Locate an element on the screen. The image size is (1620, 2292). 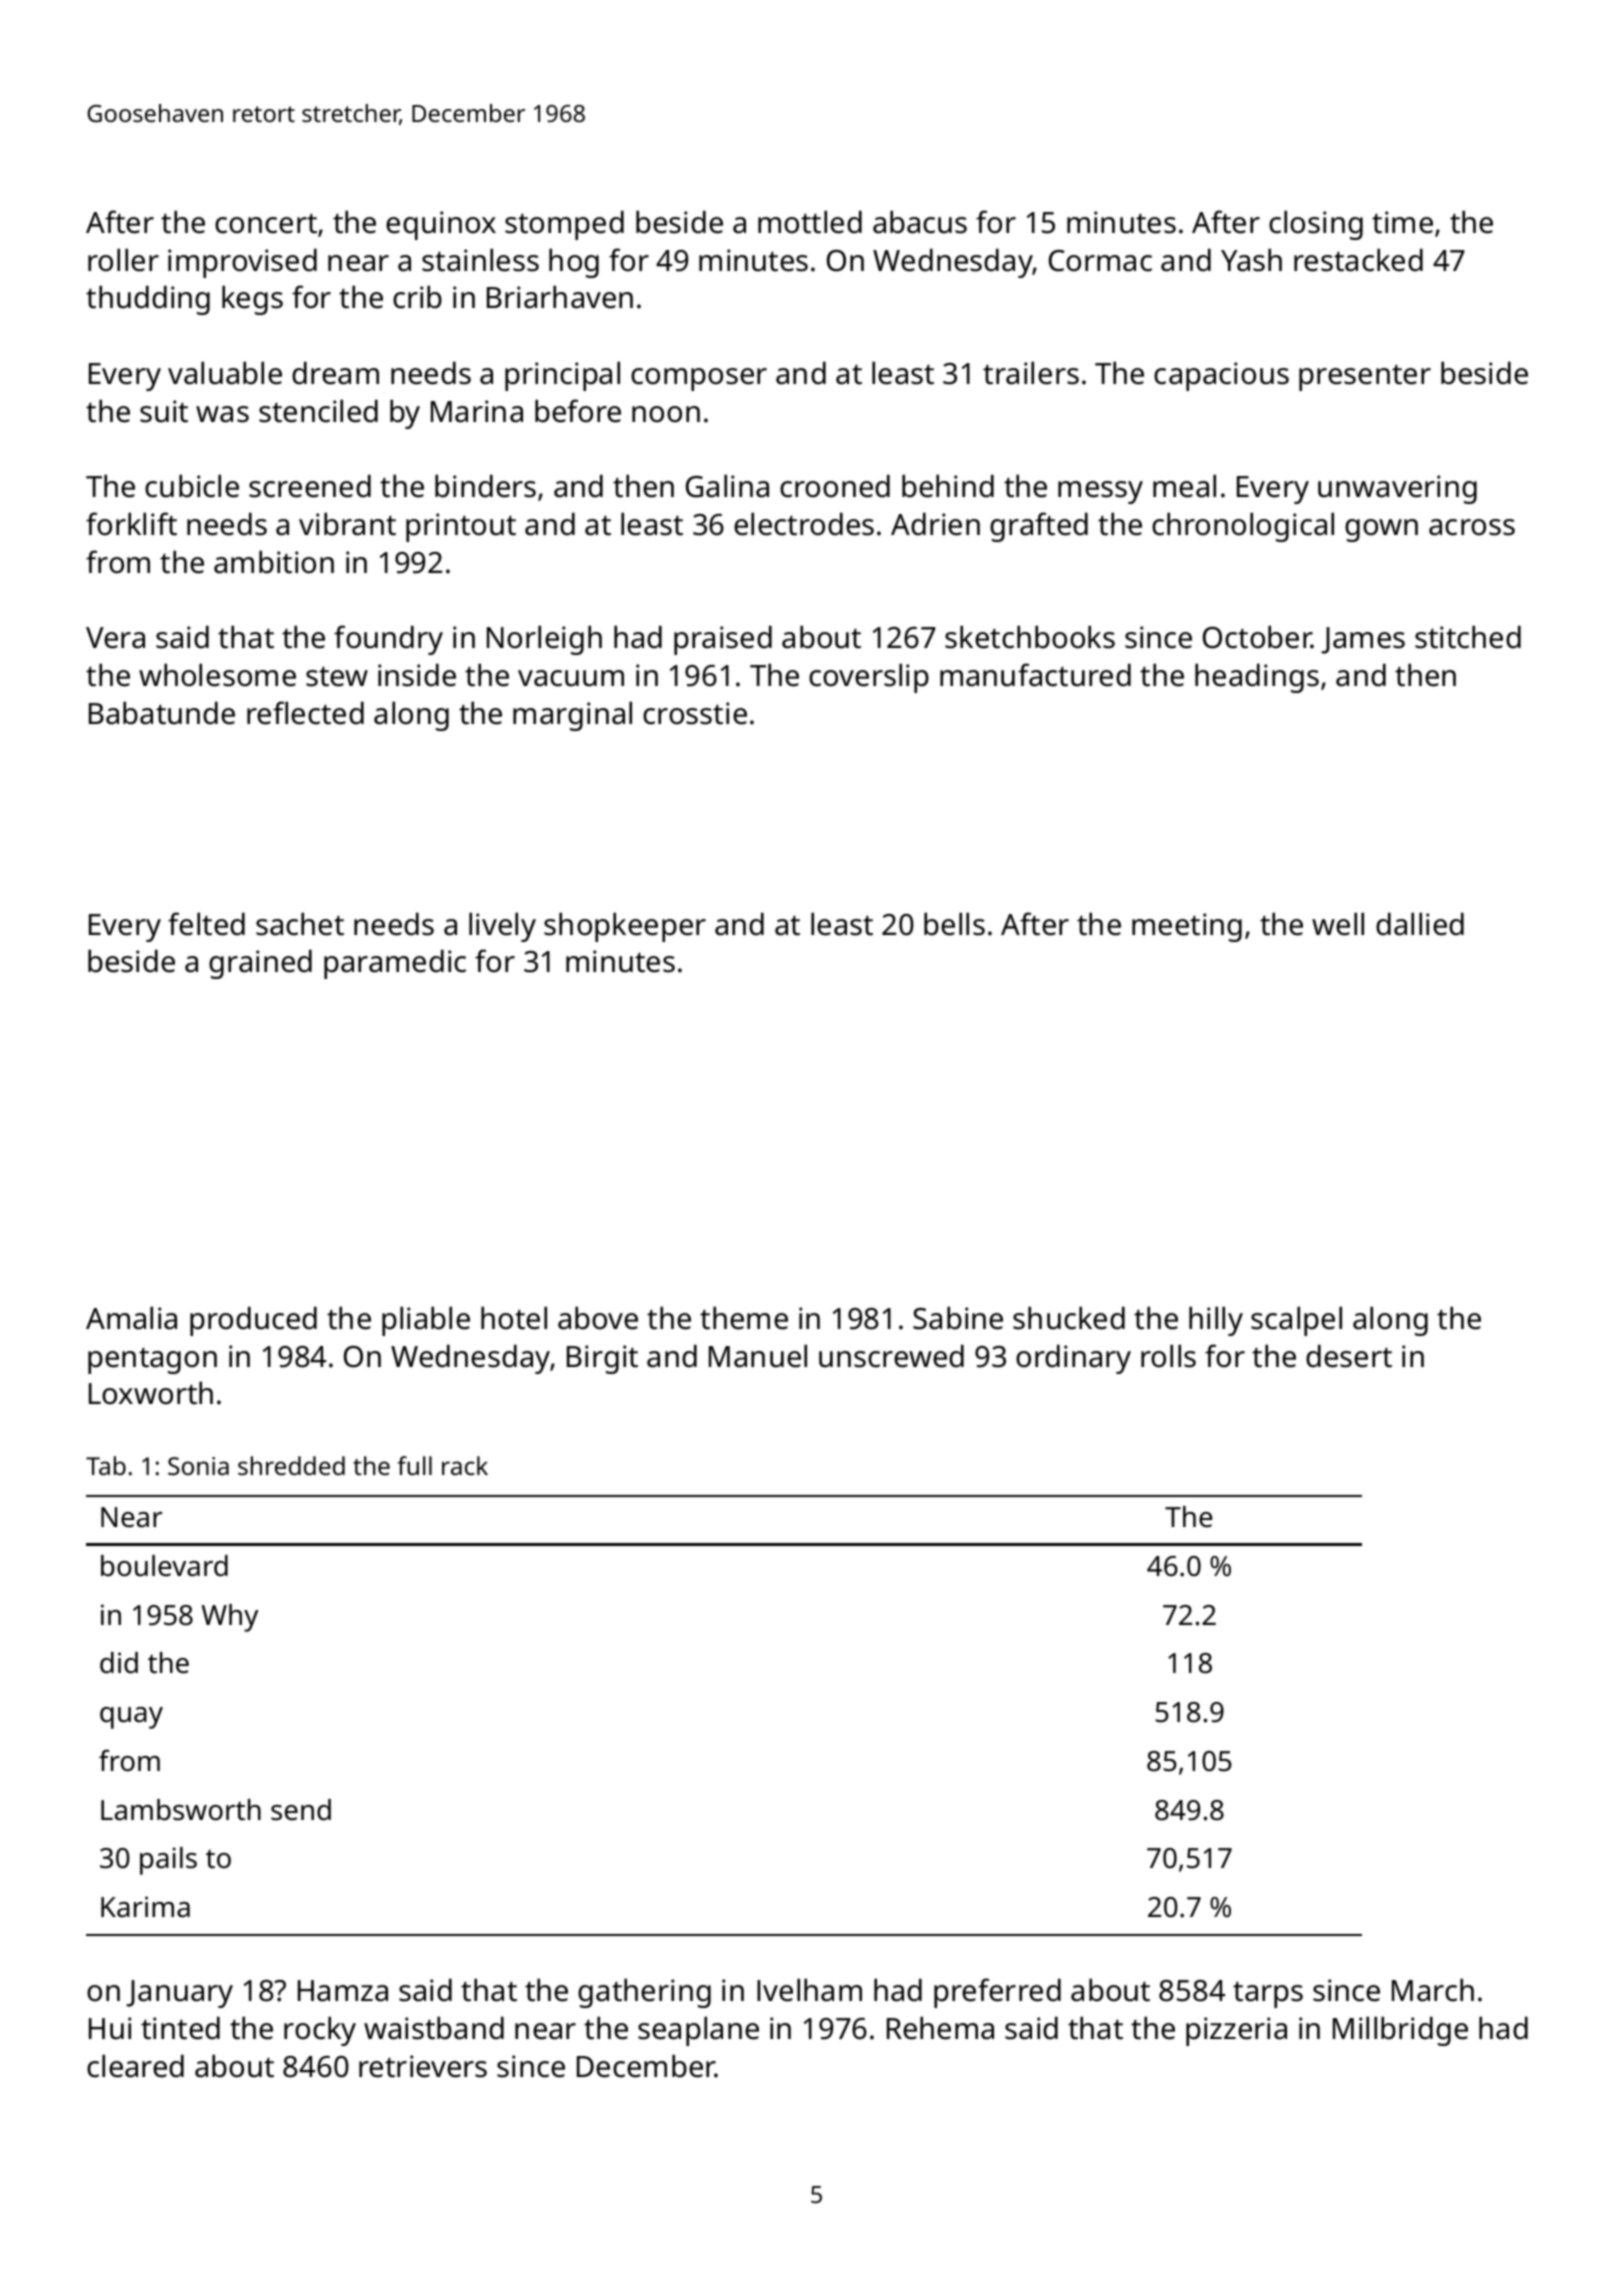
theme is located at coordinates (744, 1318).
